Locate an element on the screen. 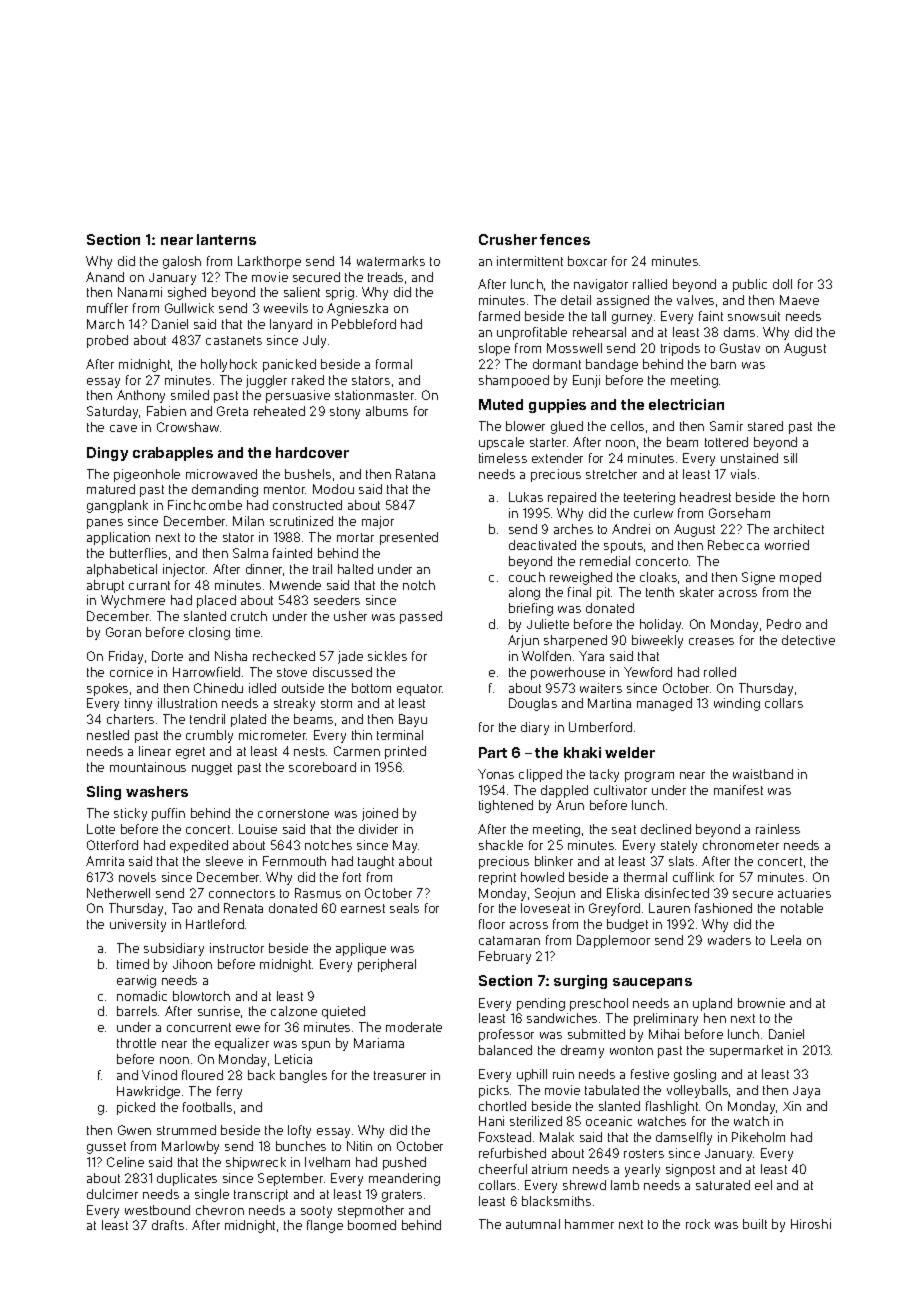  boomed is located at coordinates (372, 1225).
